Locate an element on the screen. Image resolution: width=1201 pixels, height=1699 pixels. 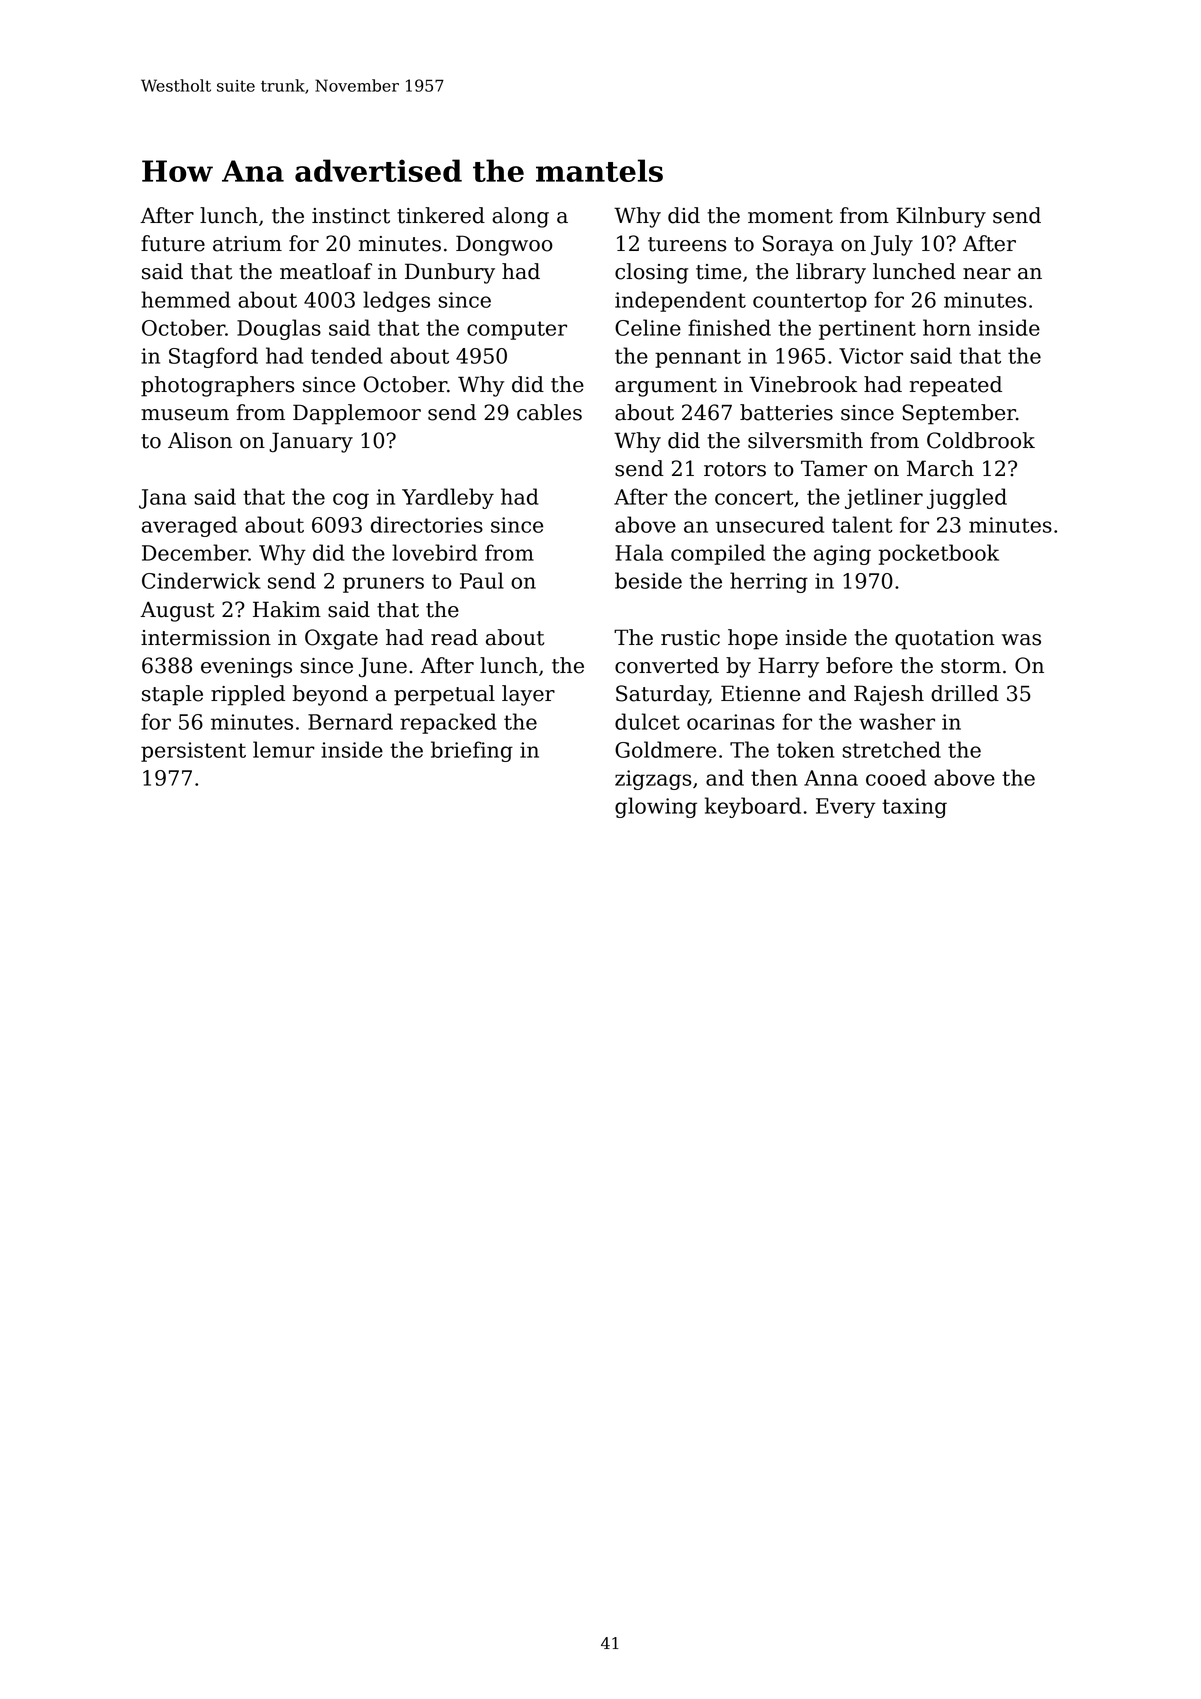
ledges is located at coordinates (396, 301).
